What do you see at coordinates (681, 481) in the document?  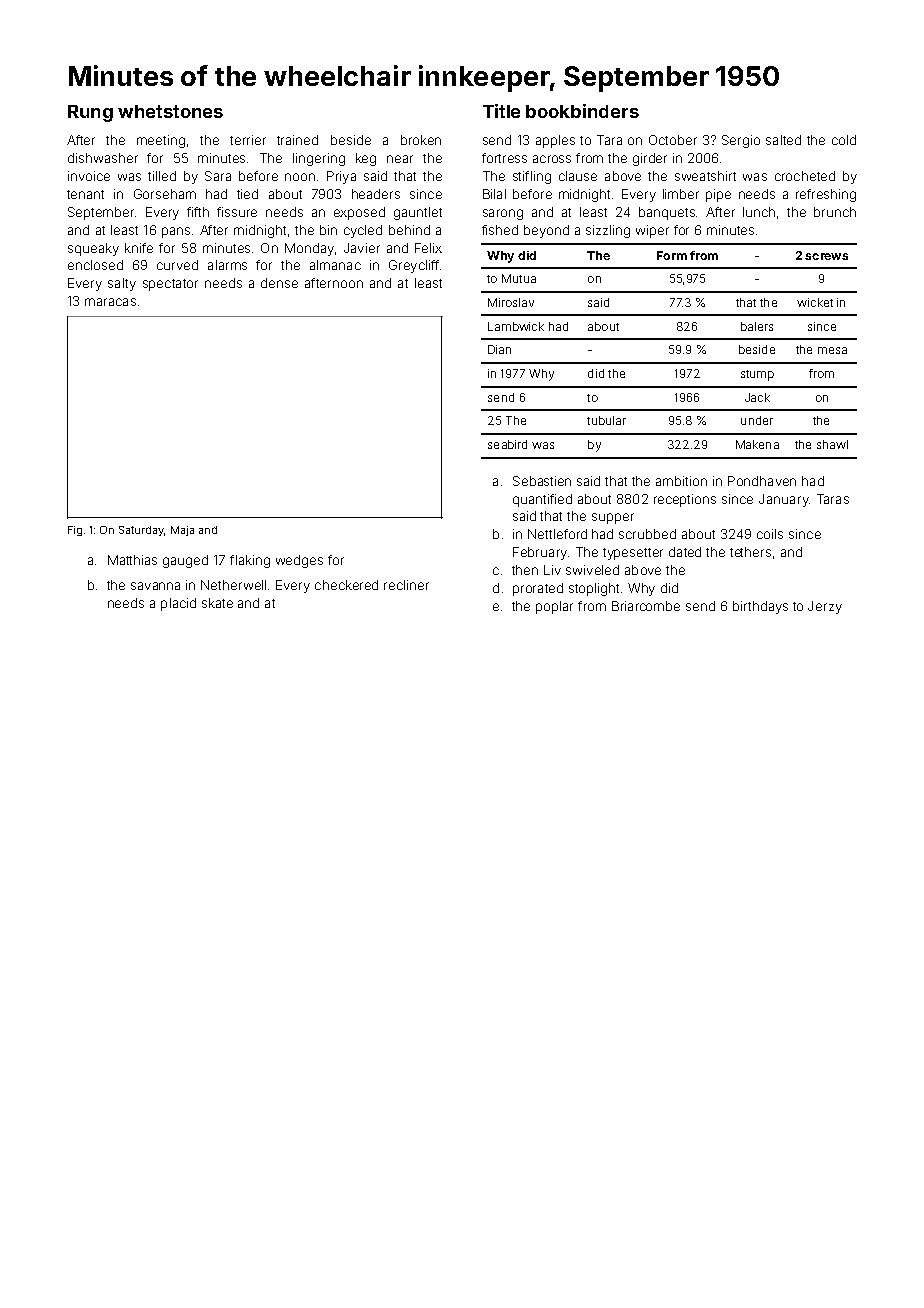 I see `ambition` at bounding box center [681, 481].
